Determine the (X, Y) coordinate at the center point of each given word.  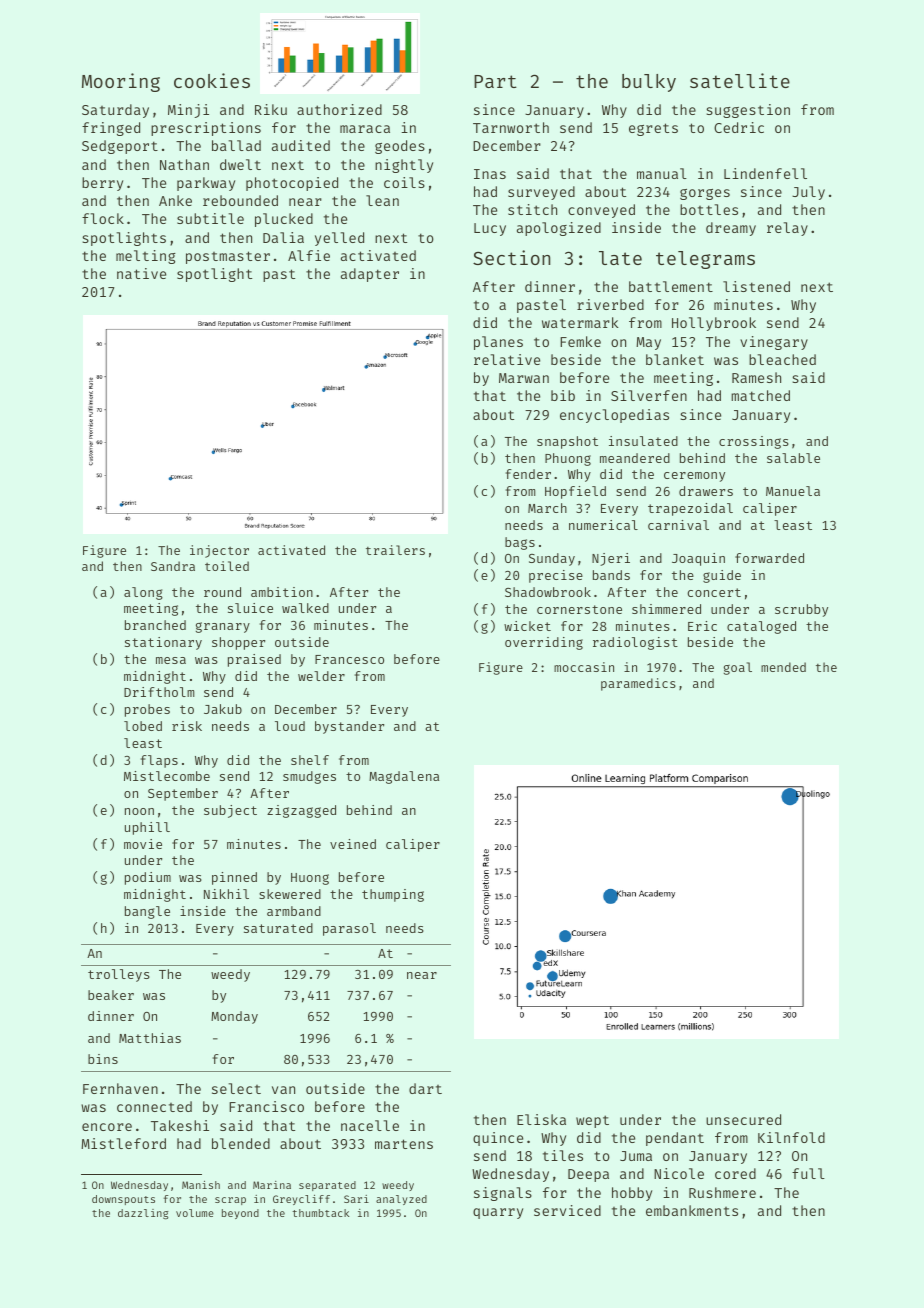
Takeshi (180, 1125)
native (141, 273)
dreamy (731, 229)
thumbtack (320, 1213)
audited (301, 145)
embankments (692, 1210)
